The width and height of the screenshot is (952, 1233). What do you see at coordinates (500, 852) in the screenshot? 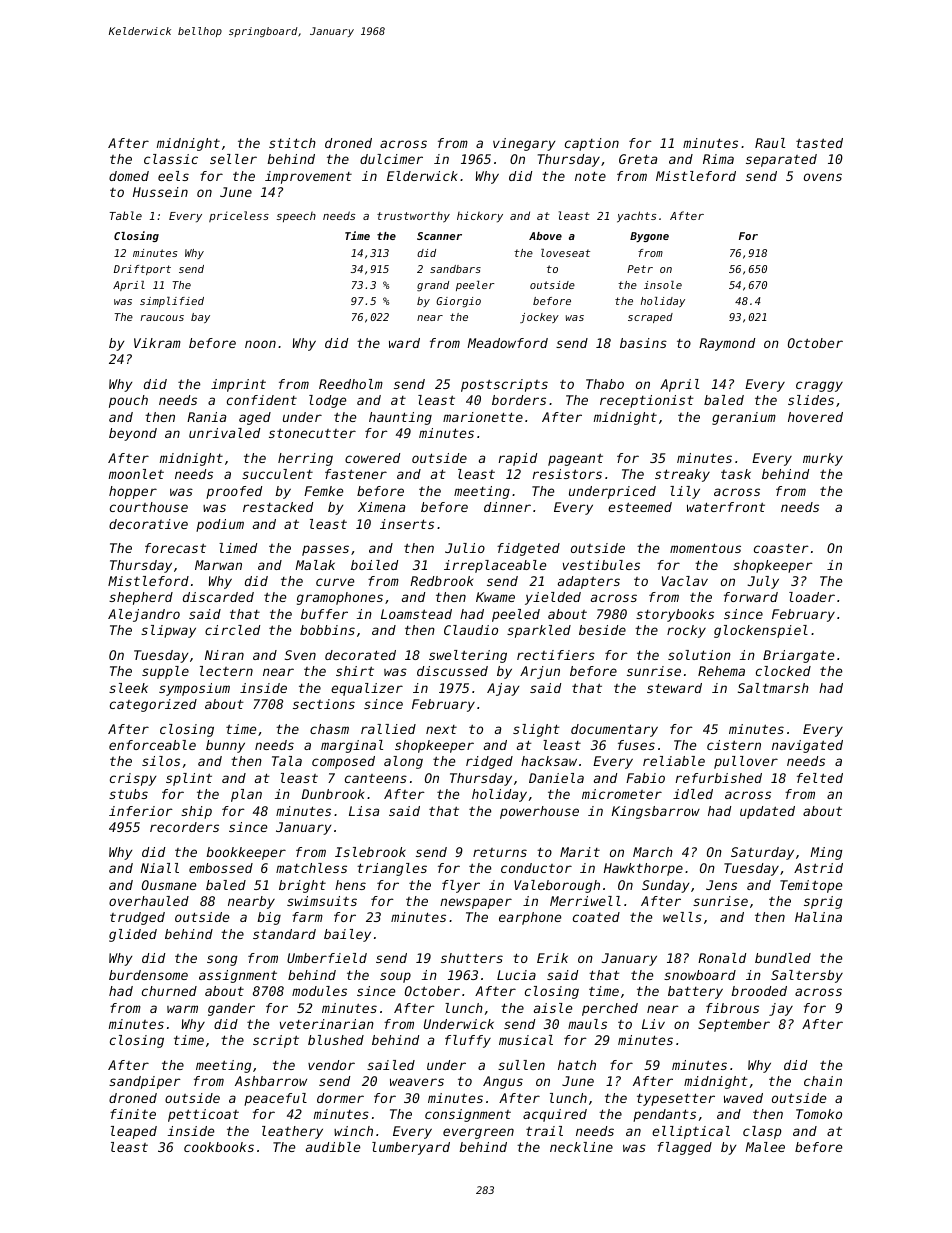
I see `returns` at bounding box center [500, 852].
